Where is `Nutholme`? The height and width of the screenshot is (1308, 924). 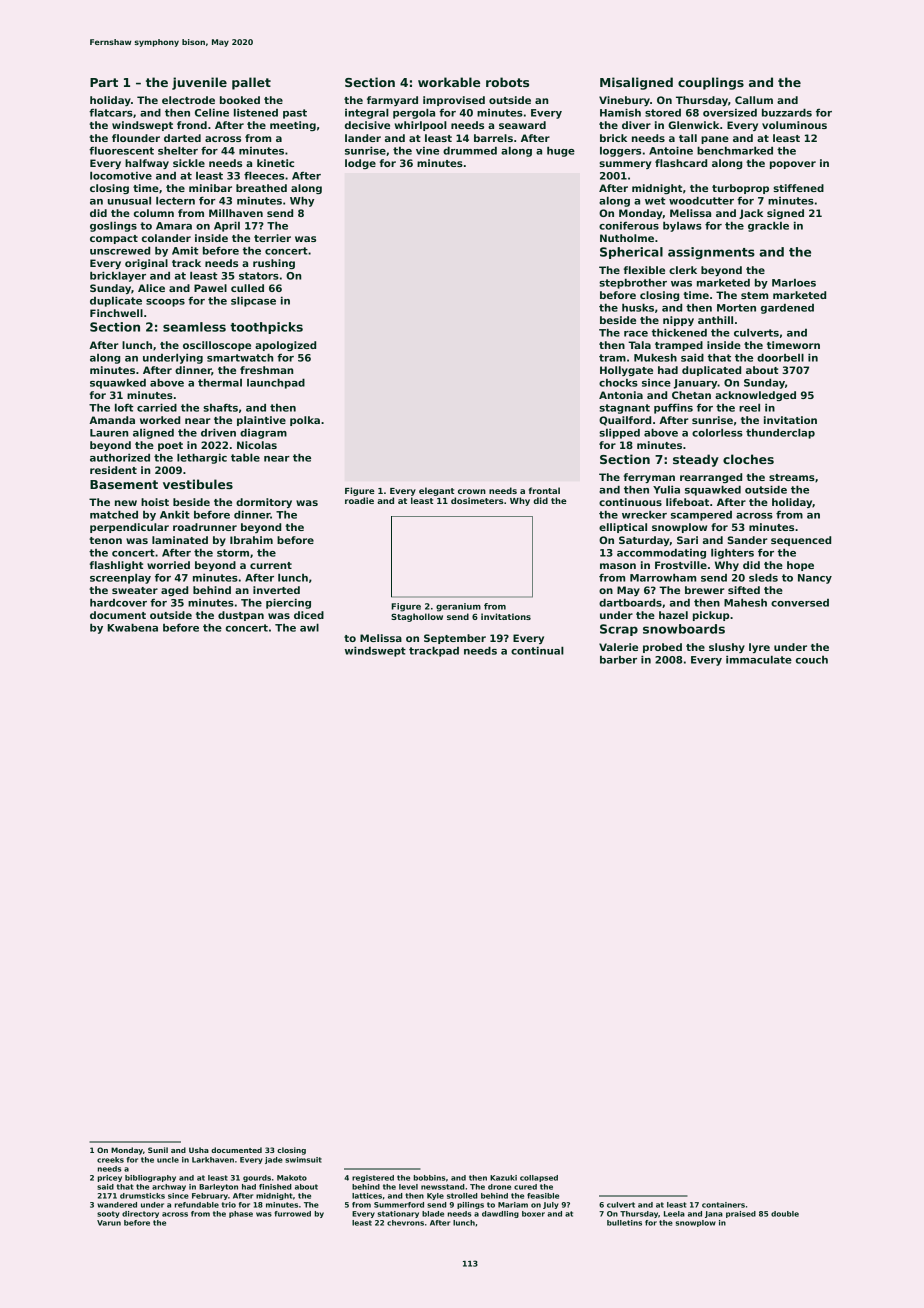
Nutholme is located at coordinates (627, 238).
